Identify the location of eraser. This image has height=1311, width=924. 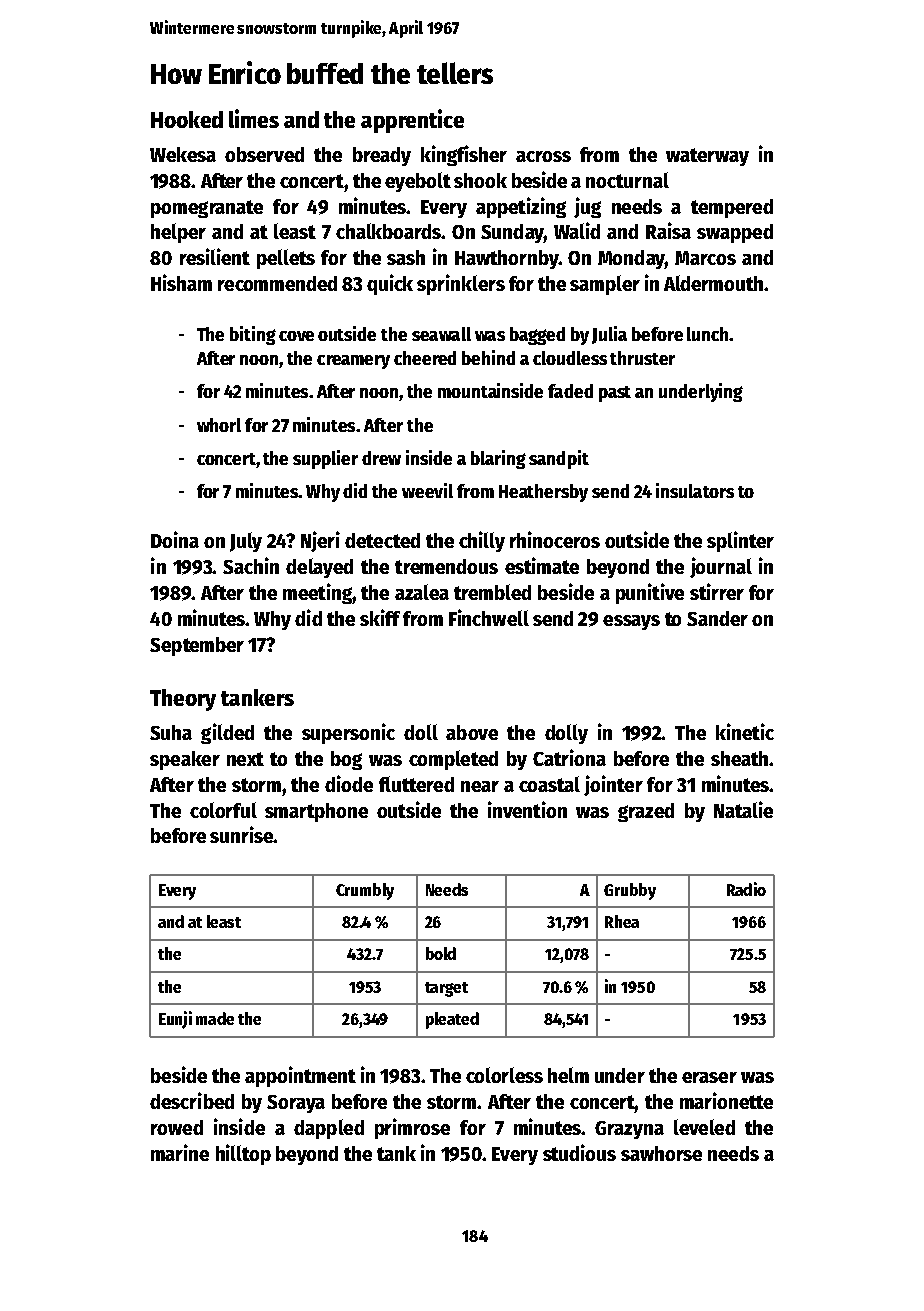
(709, 1077).
